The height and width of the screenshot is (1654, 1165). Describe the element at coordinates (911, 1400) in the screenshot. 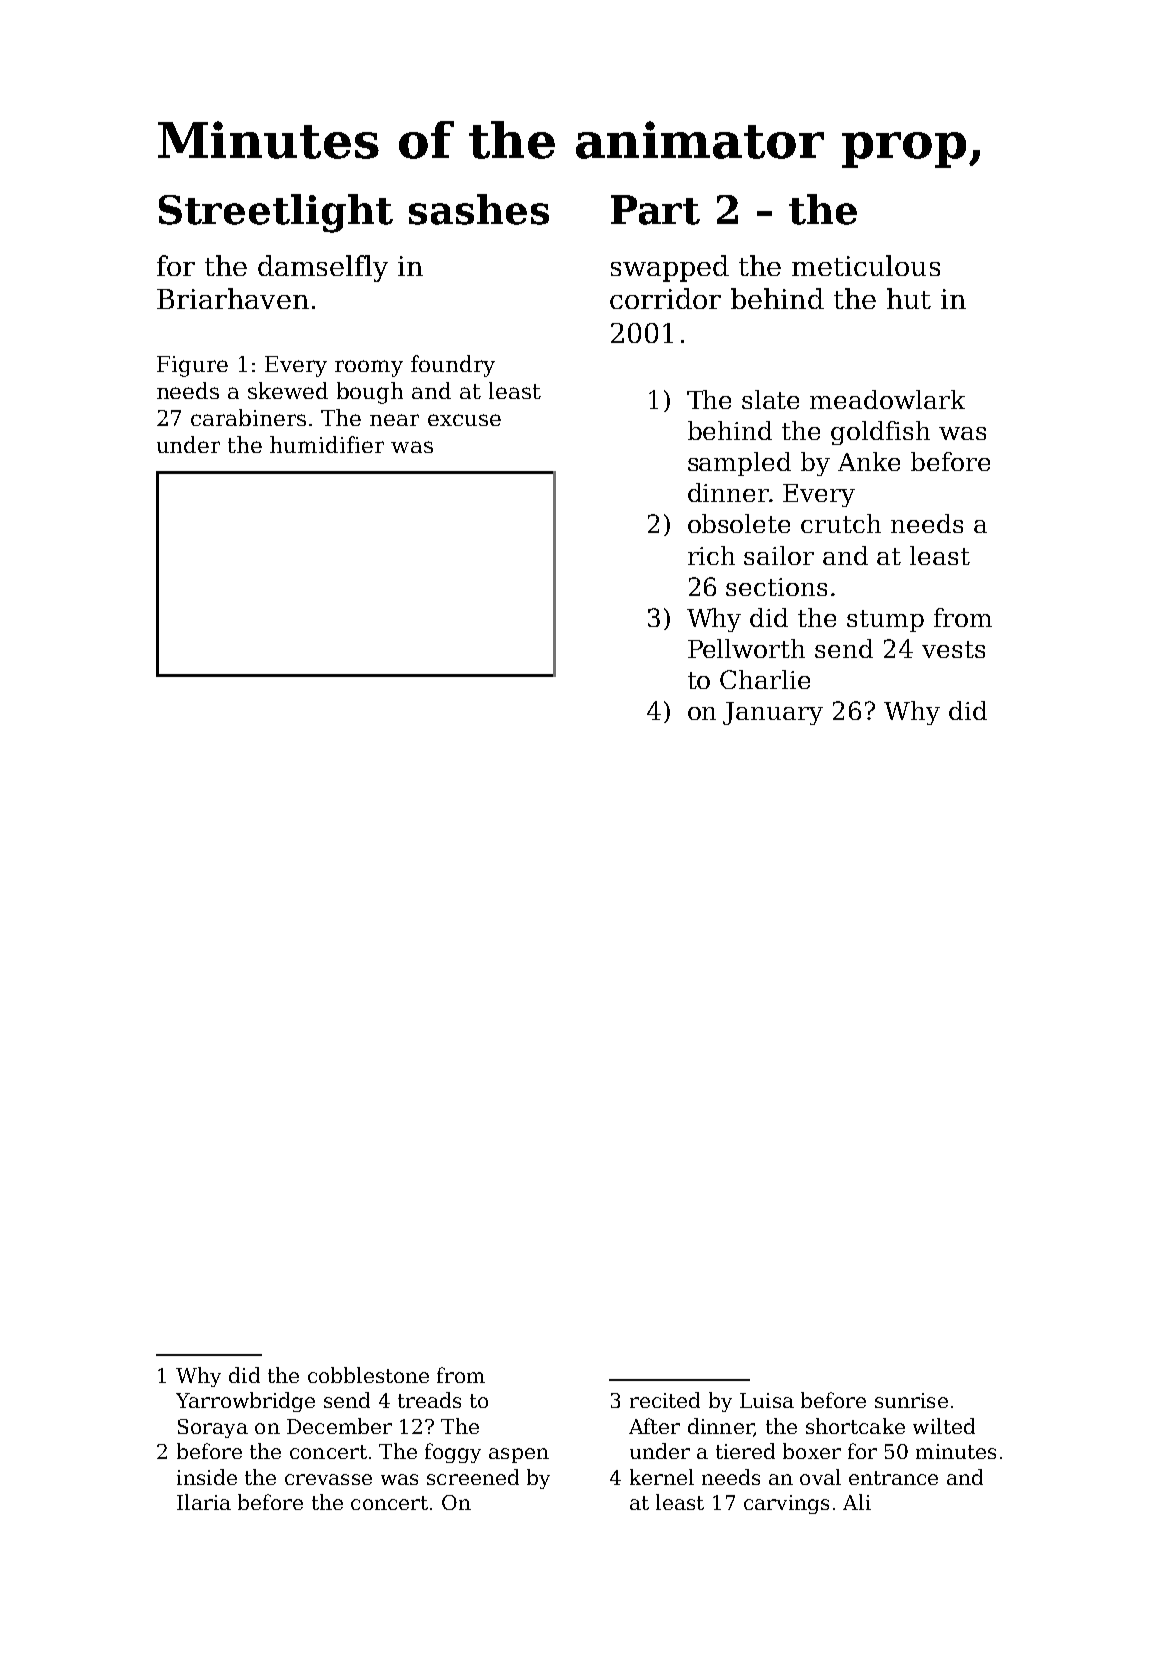

I see `sunrise` at that location.
